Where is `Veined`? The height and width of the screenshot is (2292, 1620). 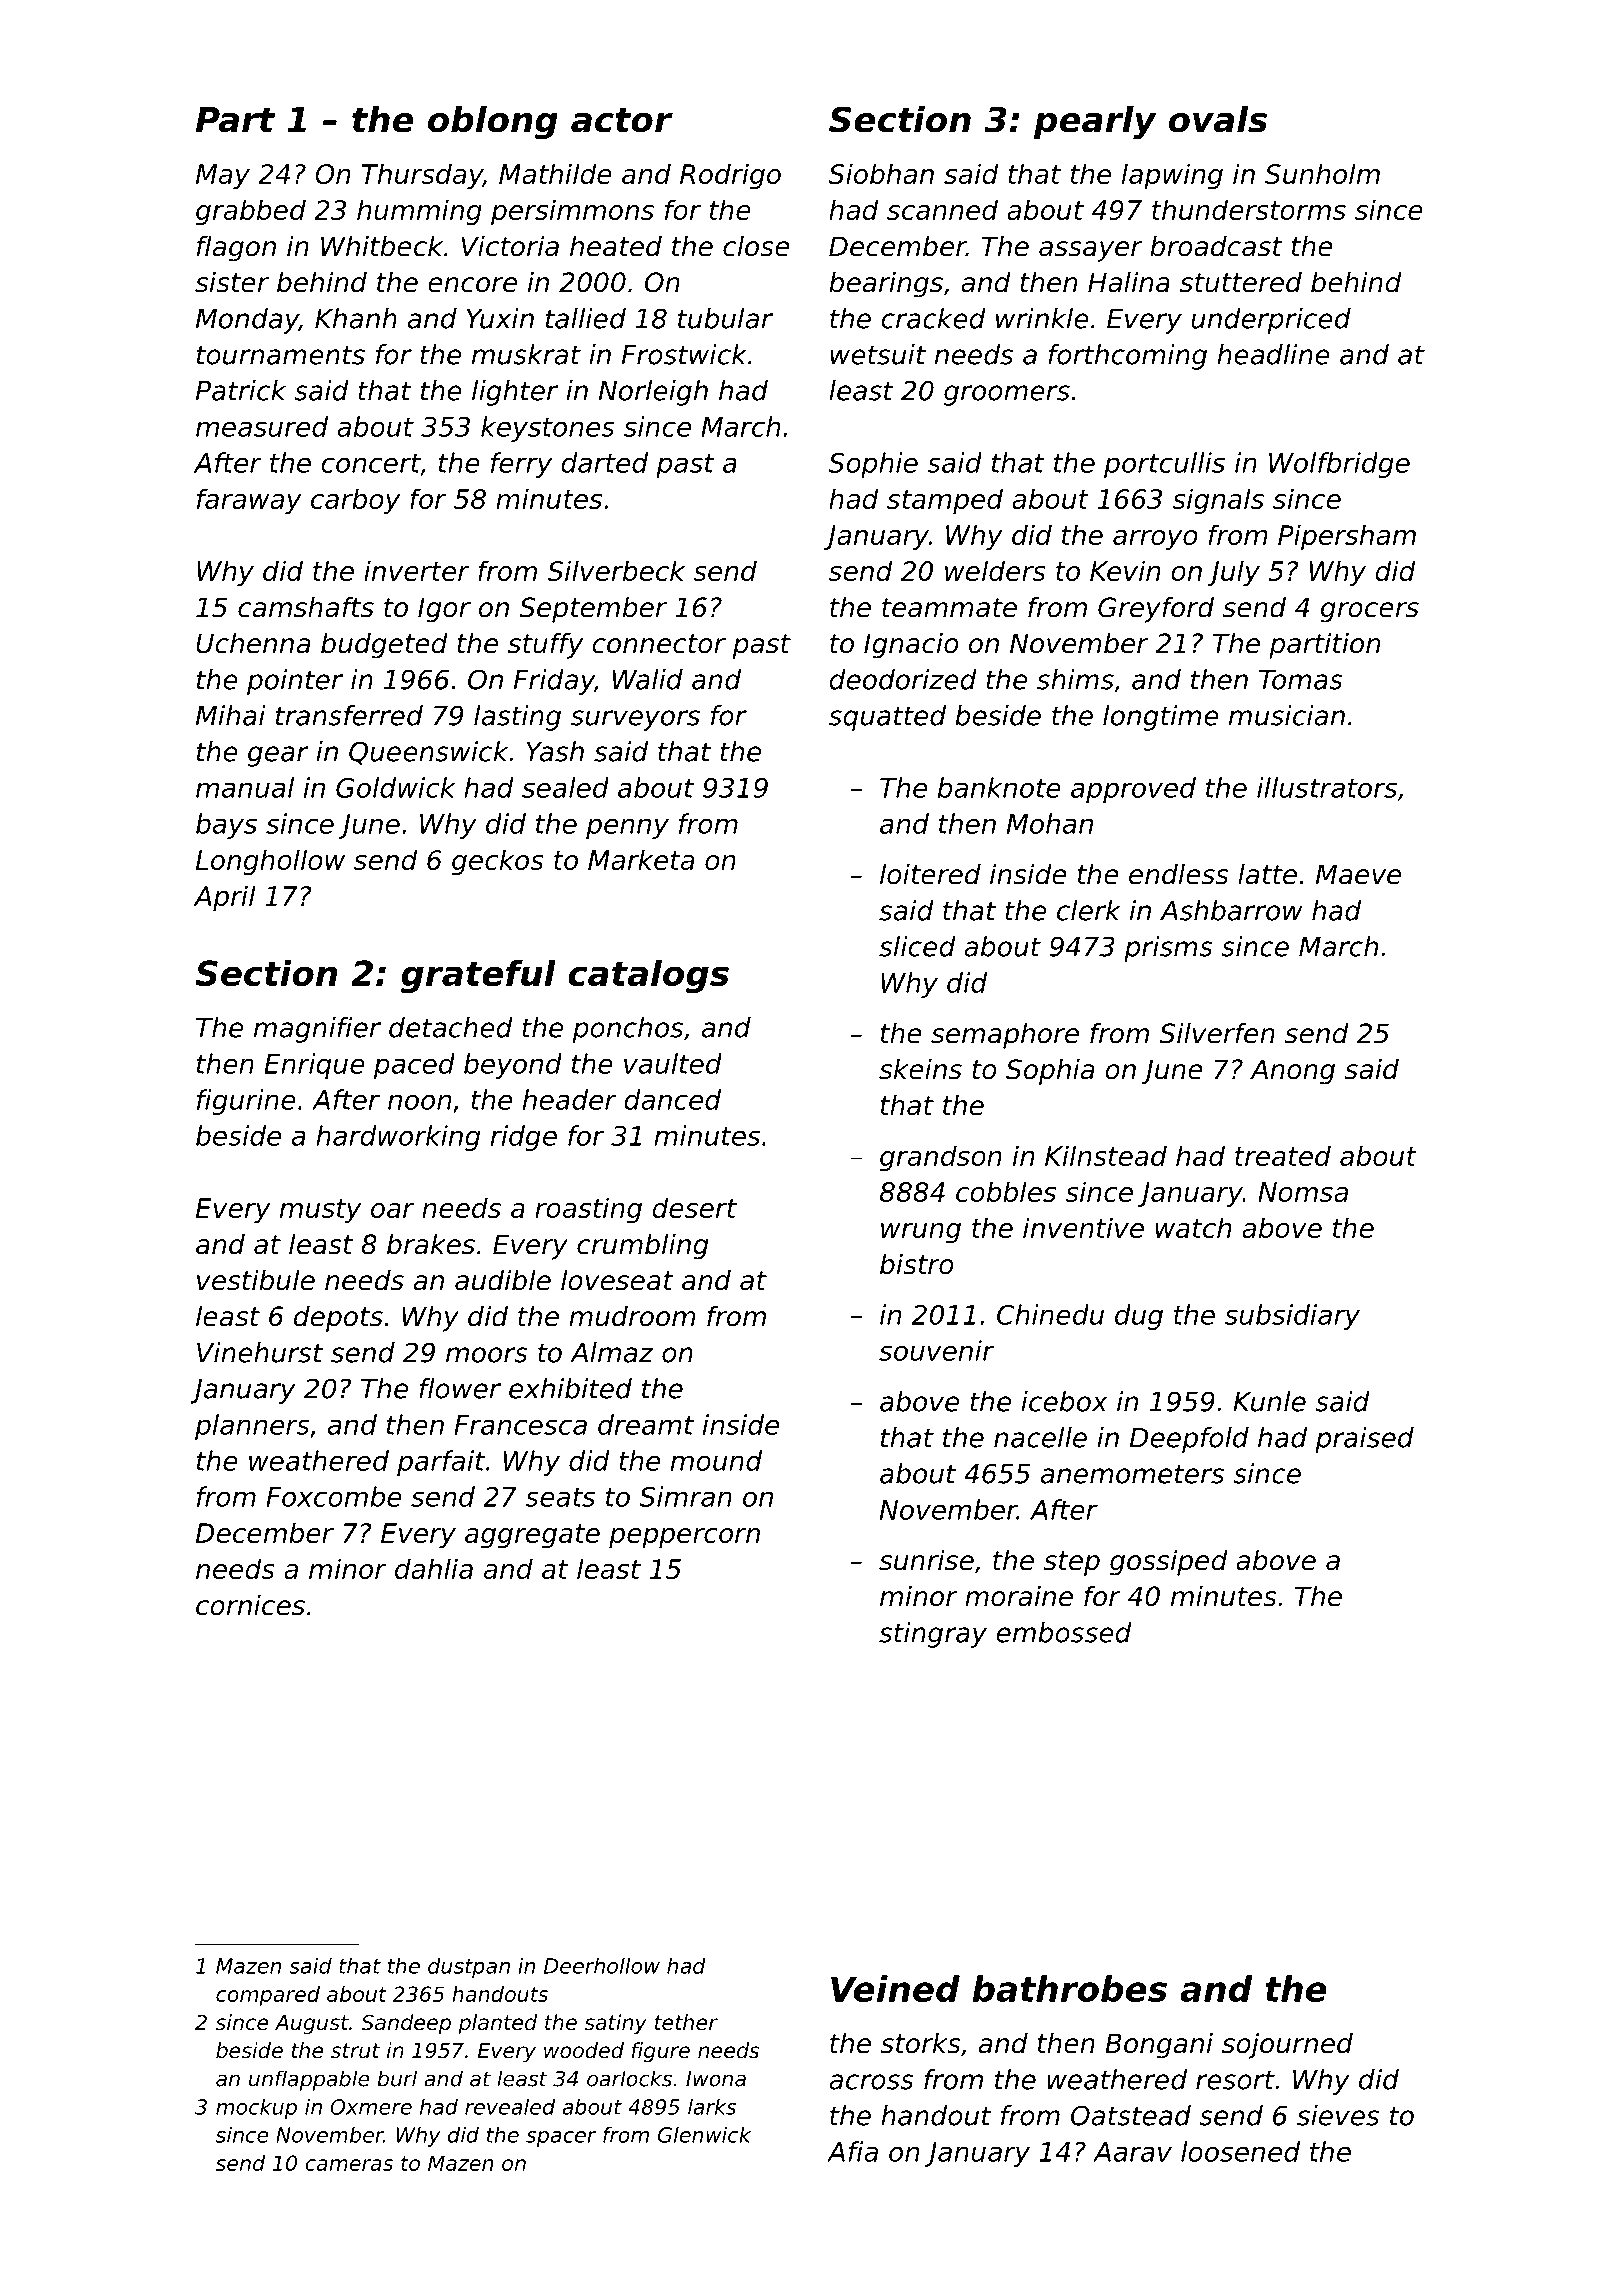
Veined is located at coordinates (895, 1988).
